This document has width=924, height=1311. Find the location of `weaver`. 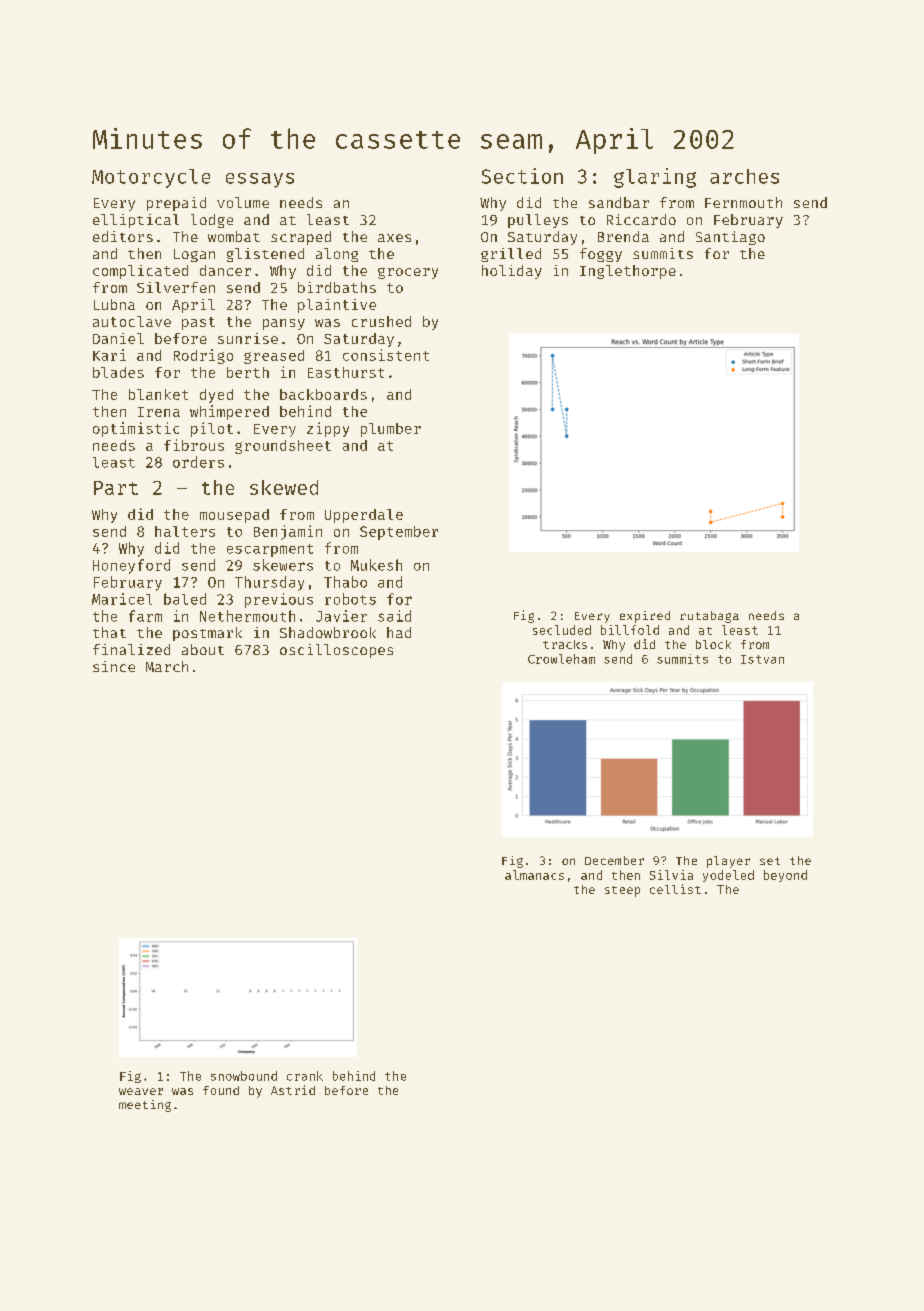

weaver is located at coordinates (141, 1091).
